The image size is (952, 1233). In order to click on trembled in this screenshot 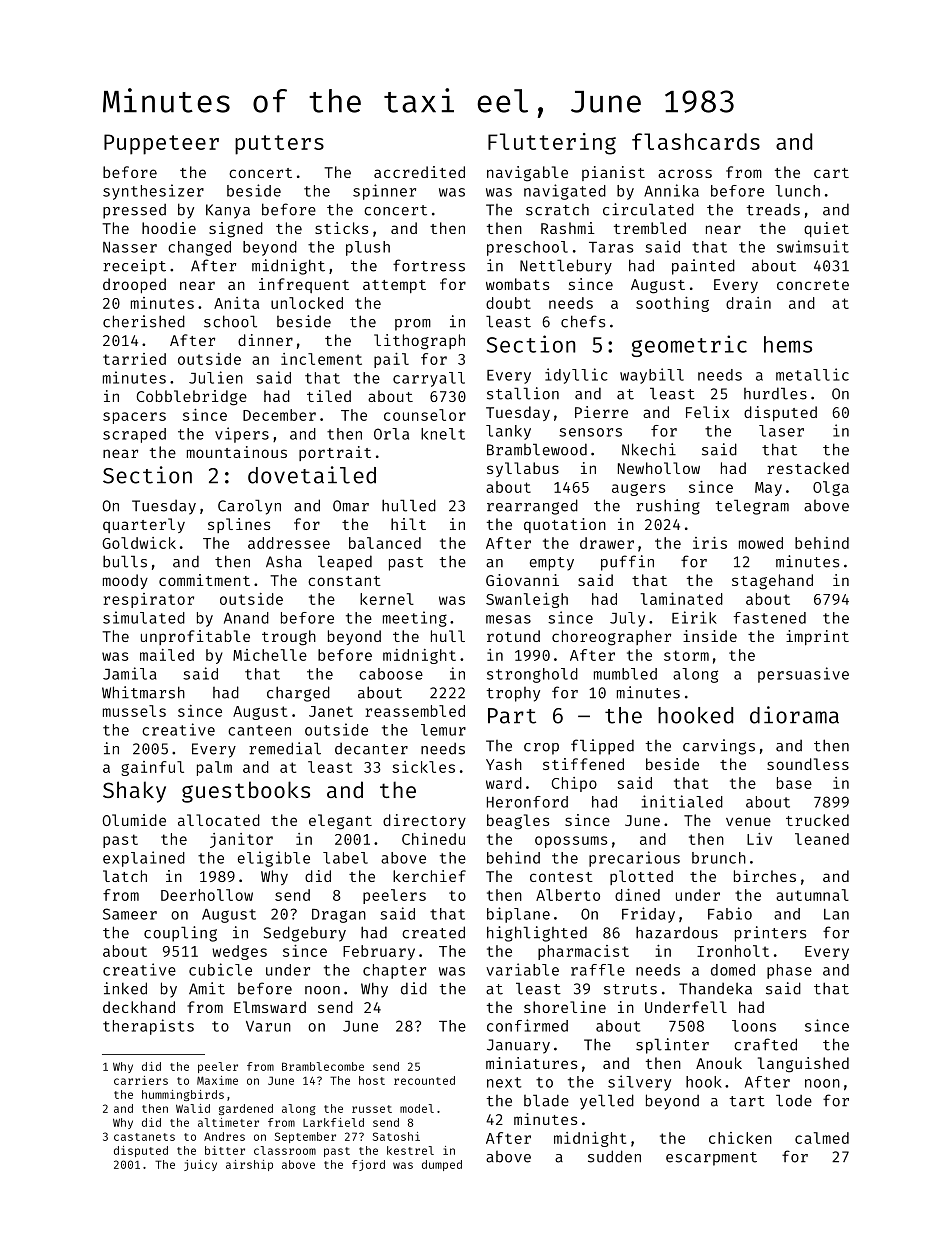, I will do `click(650, 228)`.
